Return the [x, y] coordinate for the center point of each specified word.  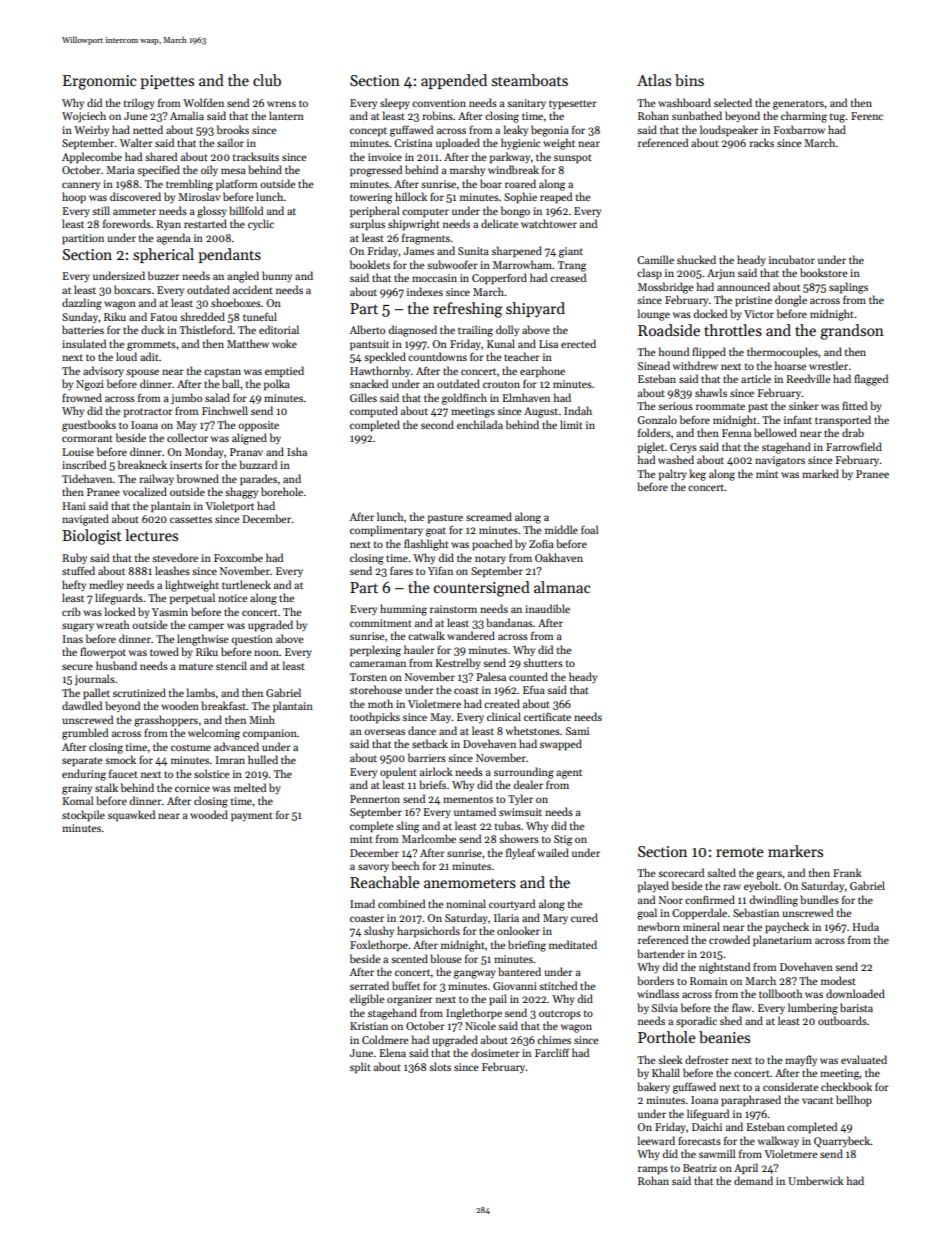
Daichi [707, 1126]
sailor [230, 142]
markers [795, 851]
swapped [561, 745]
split [360, 1067]
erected [578, 343]
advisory [103, 371]
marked [820, 473]
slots [440, 1066]
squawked [131, 815]
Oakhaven [559, 557]
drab [853, 432]
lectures [151, 535]
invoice [385, 157]
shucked [696, 259]
